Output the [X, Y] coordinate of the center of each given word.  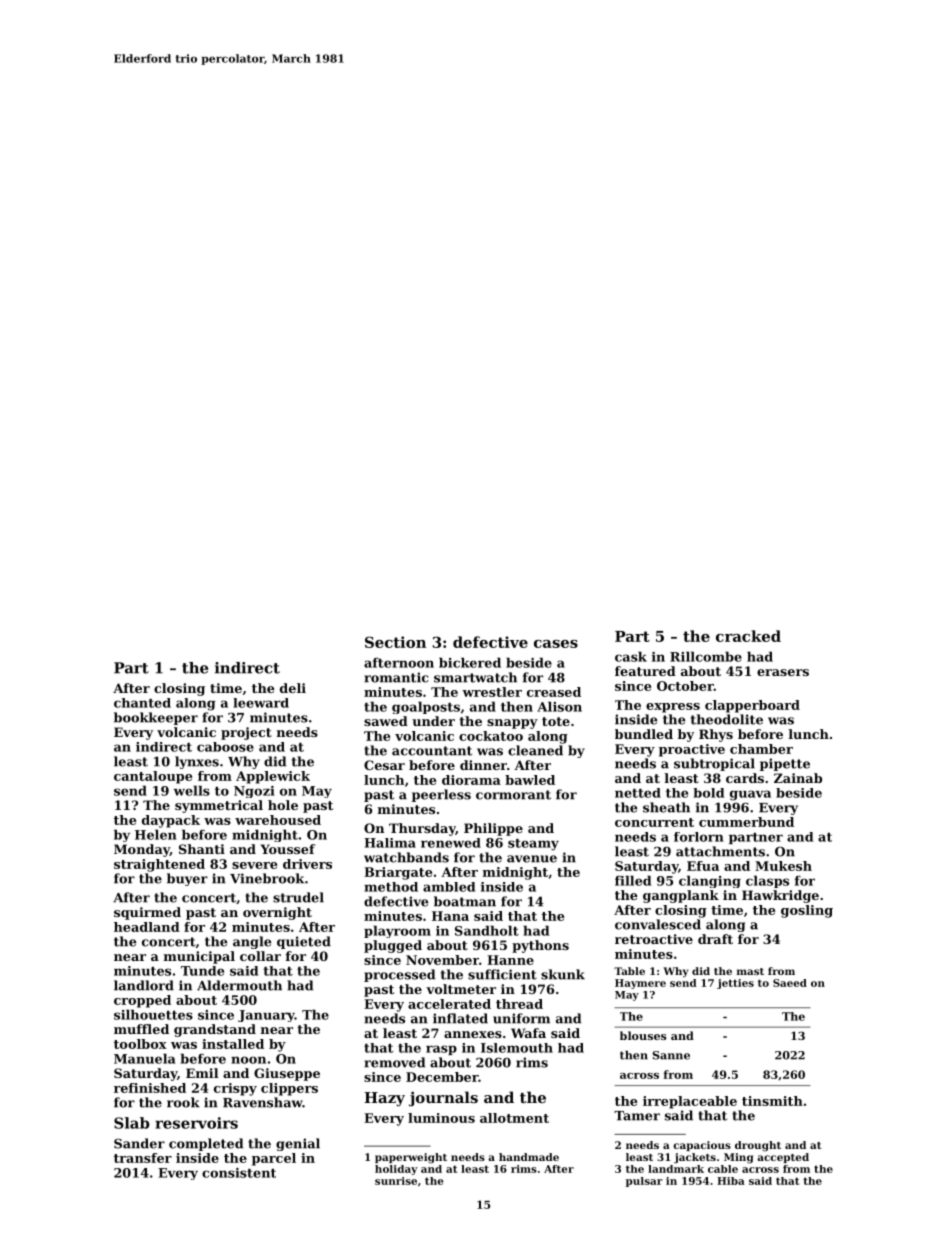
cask [631, 656]
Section [395, 642]
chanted [142, 703]
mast [750, 971]
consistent [239, 1173]
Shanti [202, 849]
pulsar [644, 1182]
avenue [532, 859]
